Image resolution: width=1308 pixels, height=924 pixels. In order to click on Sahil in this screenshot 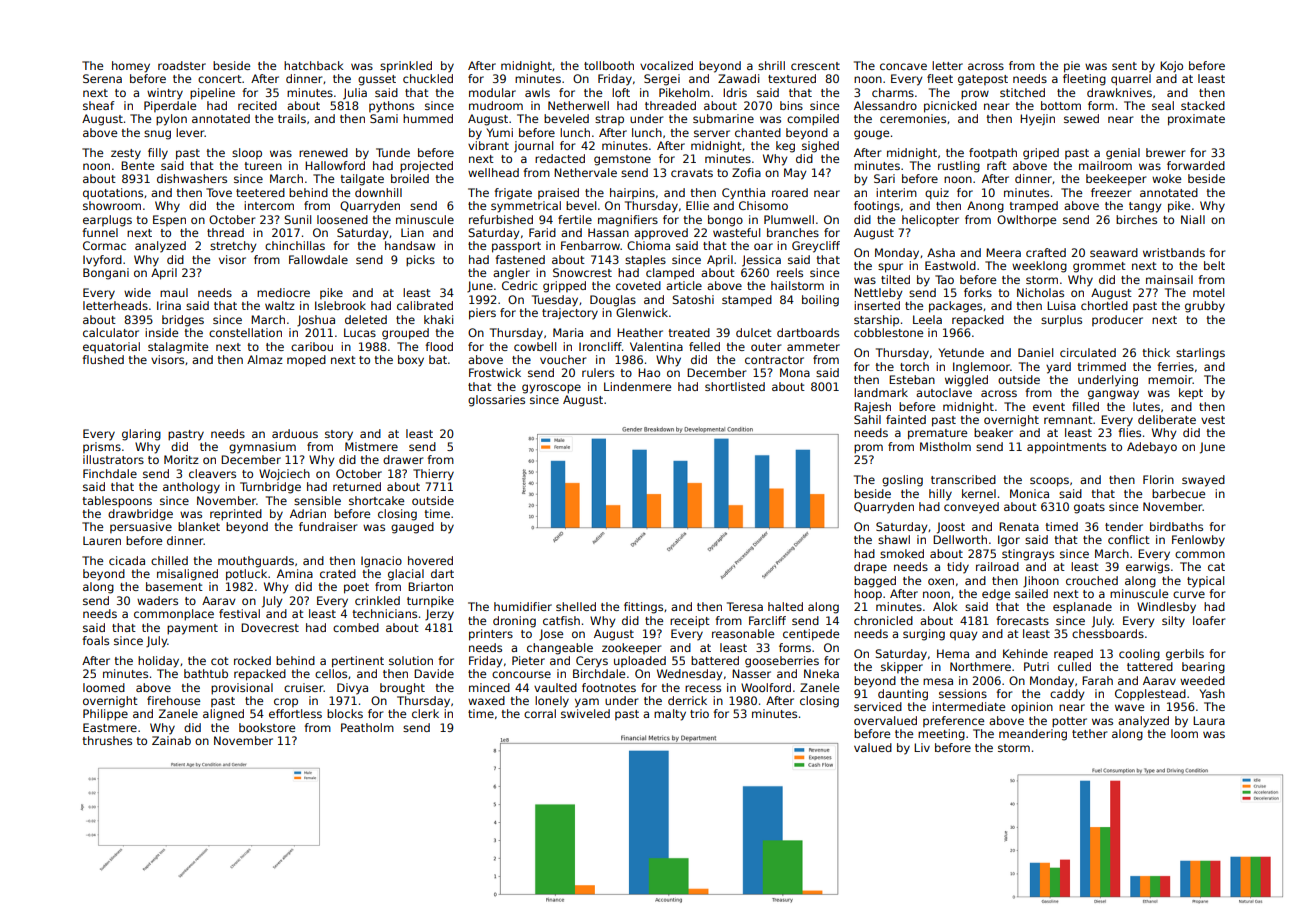, I will do `click(867, 419)`.
